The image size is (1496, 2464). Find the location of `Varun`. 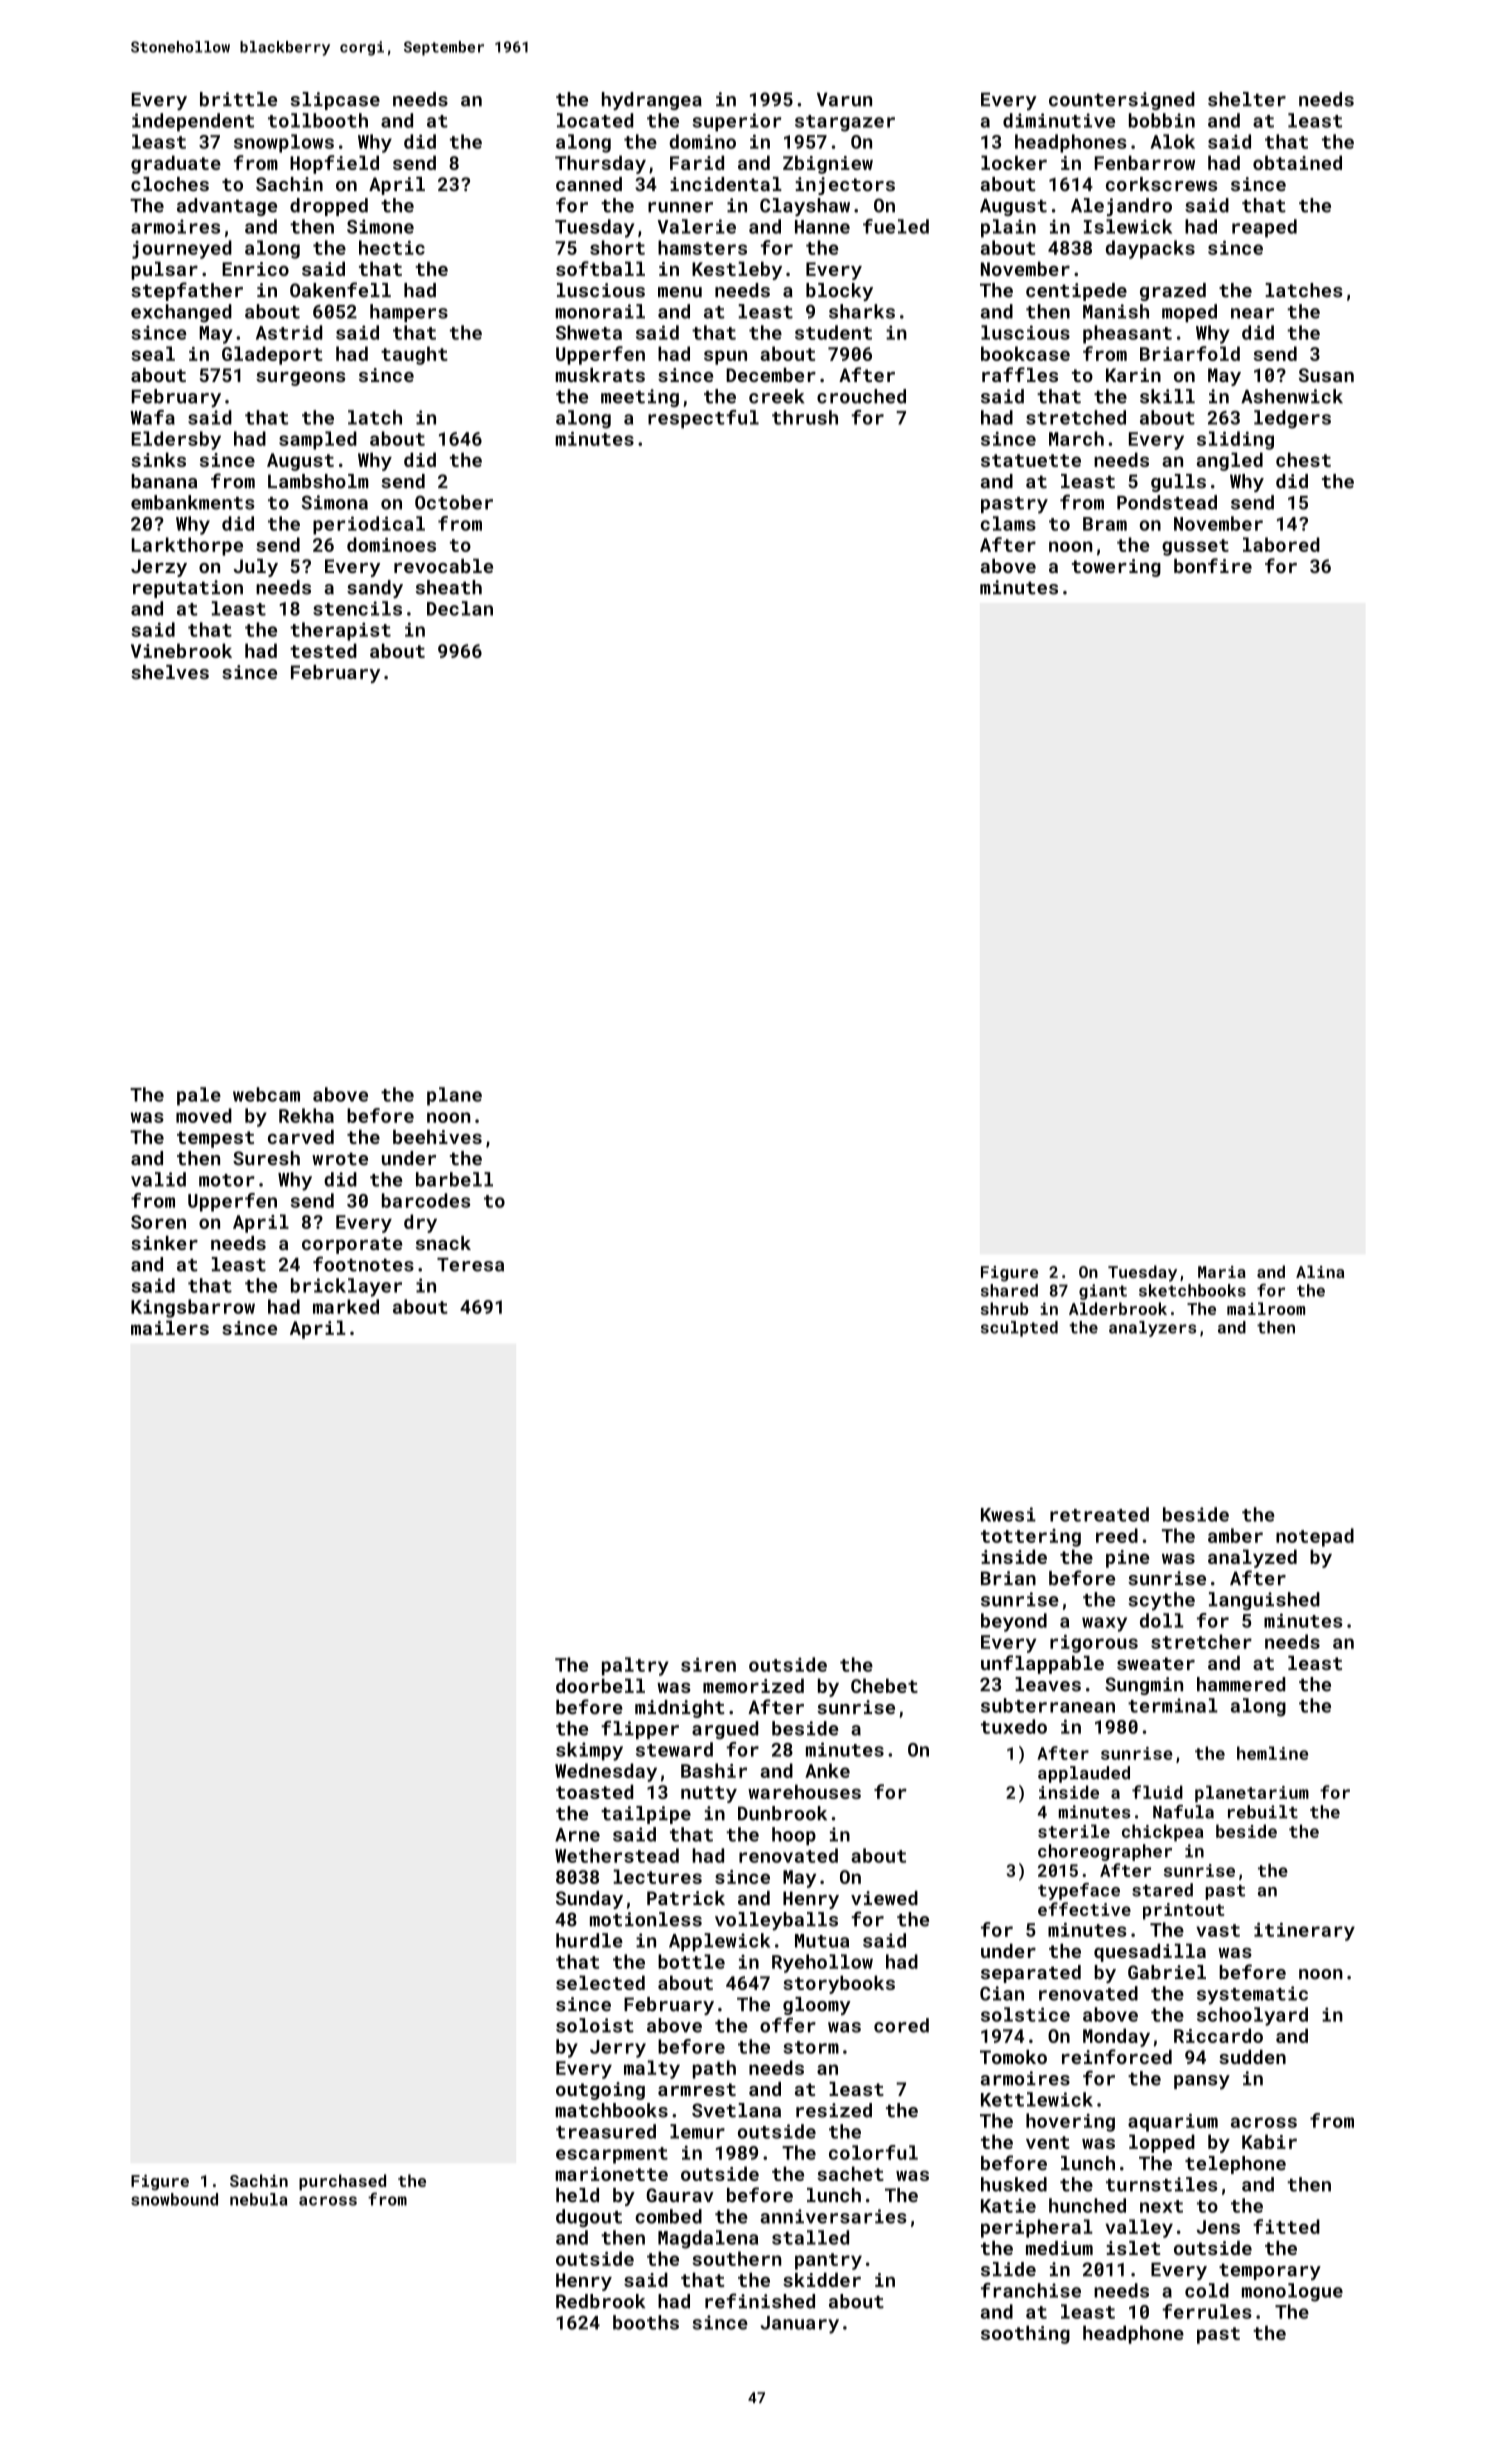

Varun is located at coordinates (844, 99).
